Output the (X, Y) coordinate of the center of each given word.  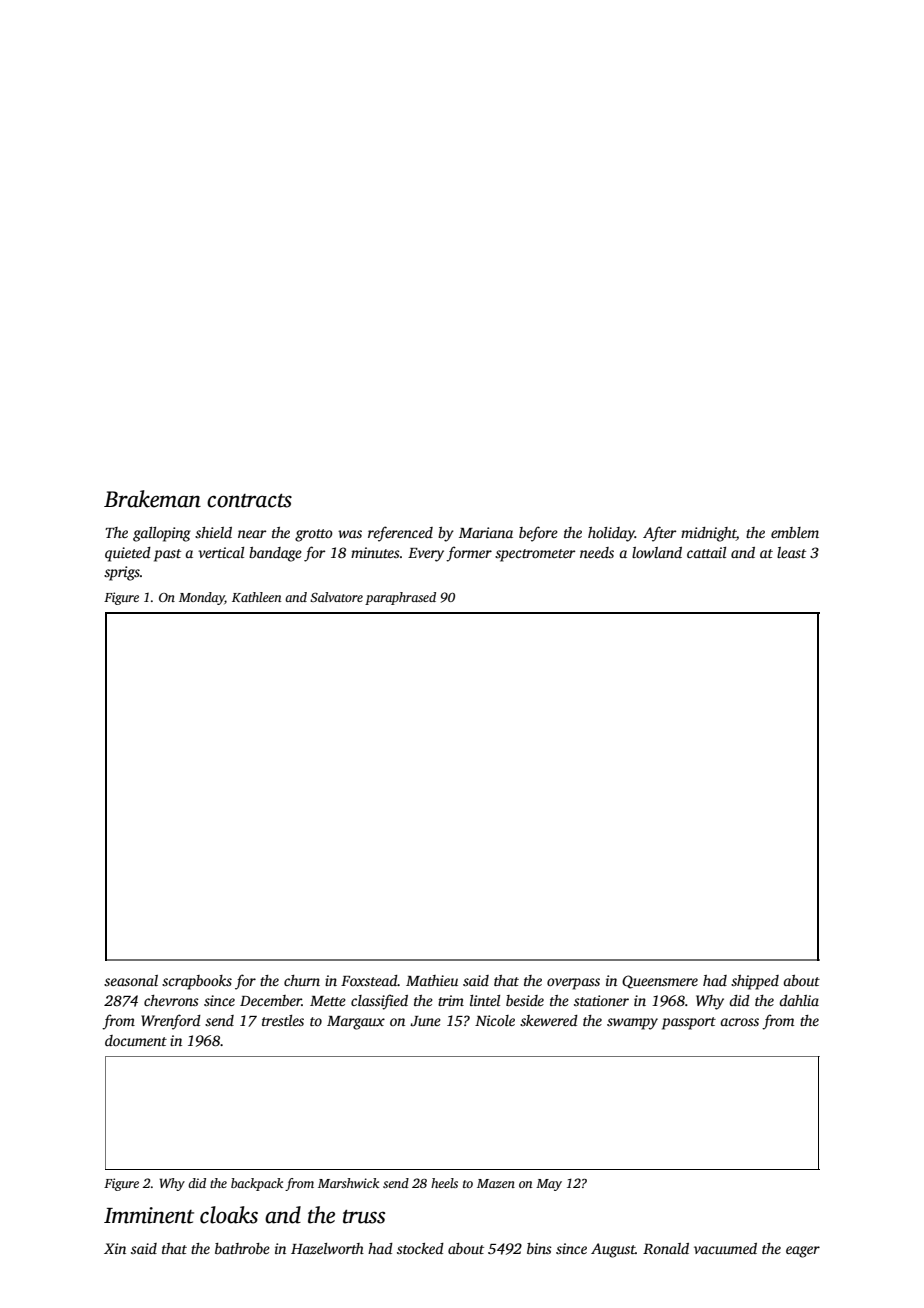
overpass (573, 984)
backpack (257, 1184)
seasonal (131, 980)
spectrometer (535, 555)
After (659, 534)
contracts (249, 501)
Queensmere (660, 982)
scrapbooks (197, 982)
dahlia (799, 1000)
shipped (755, 982)
